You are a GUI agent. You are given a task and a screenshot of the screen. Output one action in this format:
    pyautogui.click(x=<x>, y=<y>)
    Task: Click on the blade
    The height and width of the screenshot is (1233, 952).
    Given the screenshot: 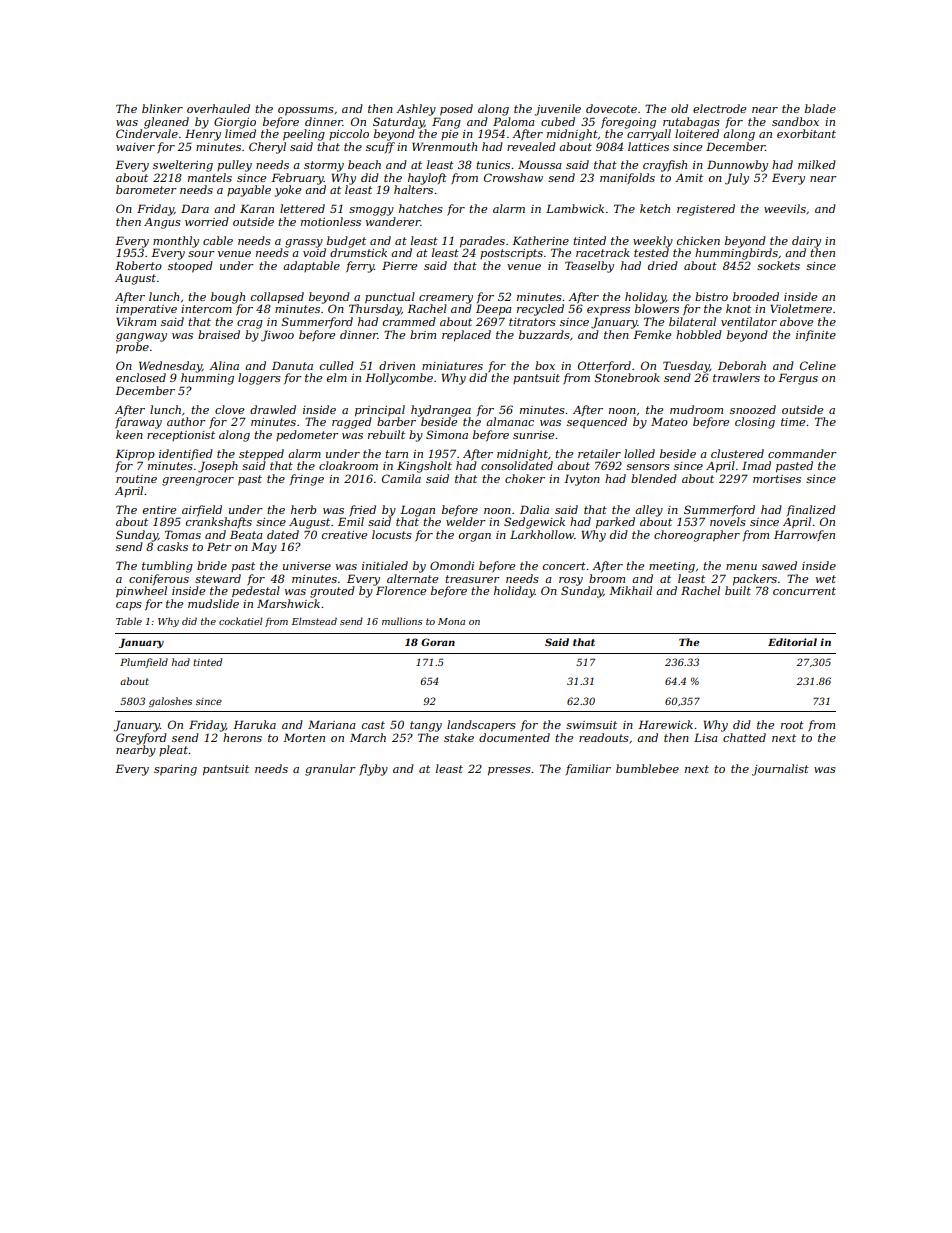 What is the action you would take?
    pyautogui.click(x=820, y=108)
